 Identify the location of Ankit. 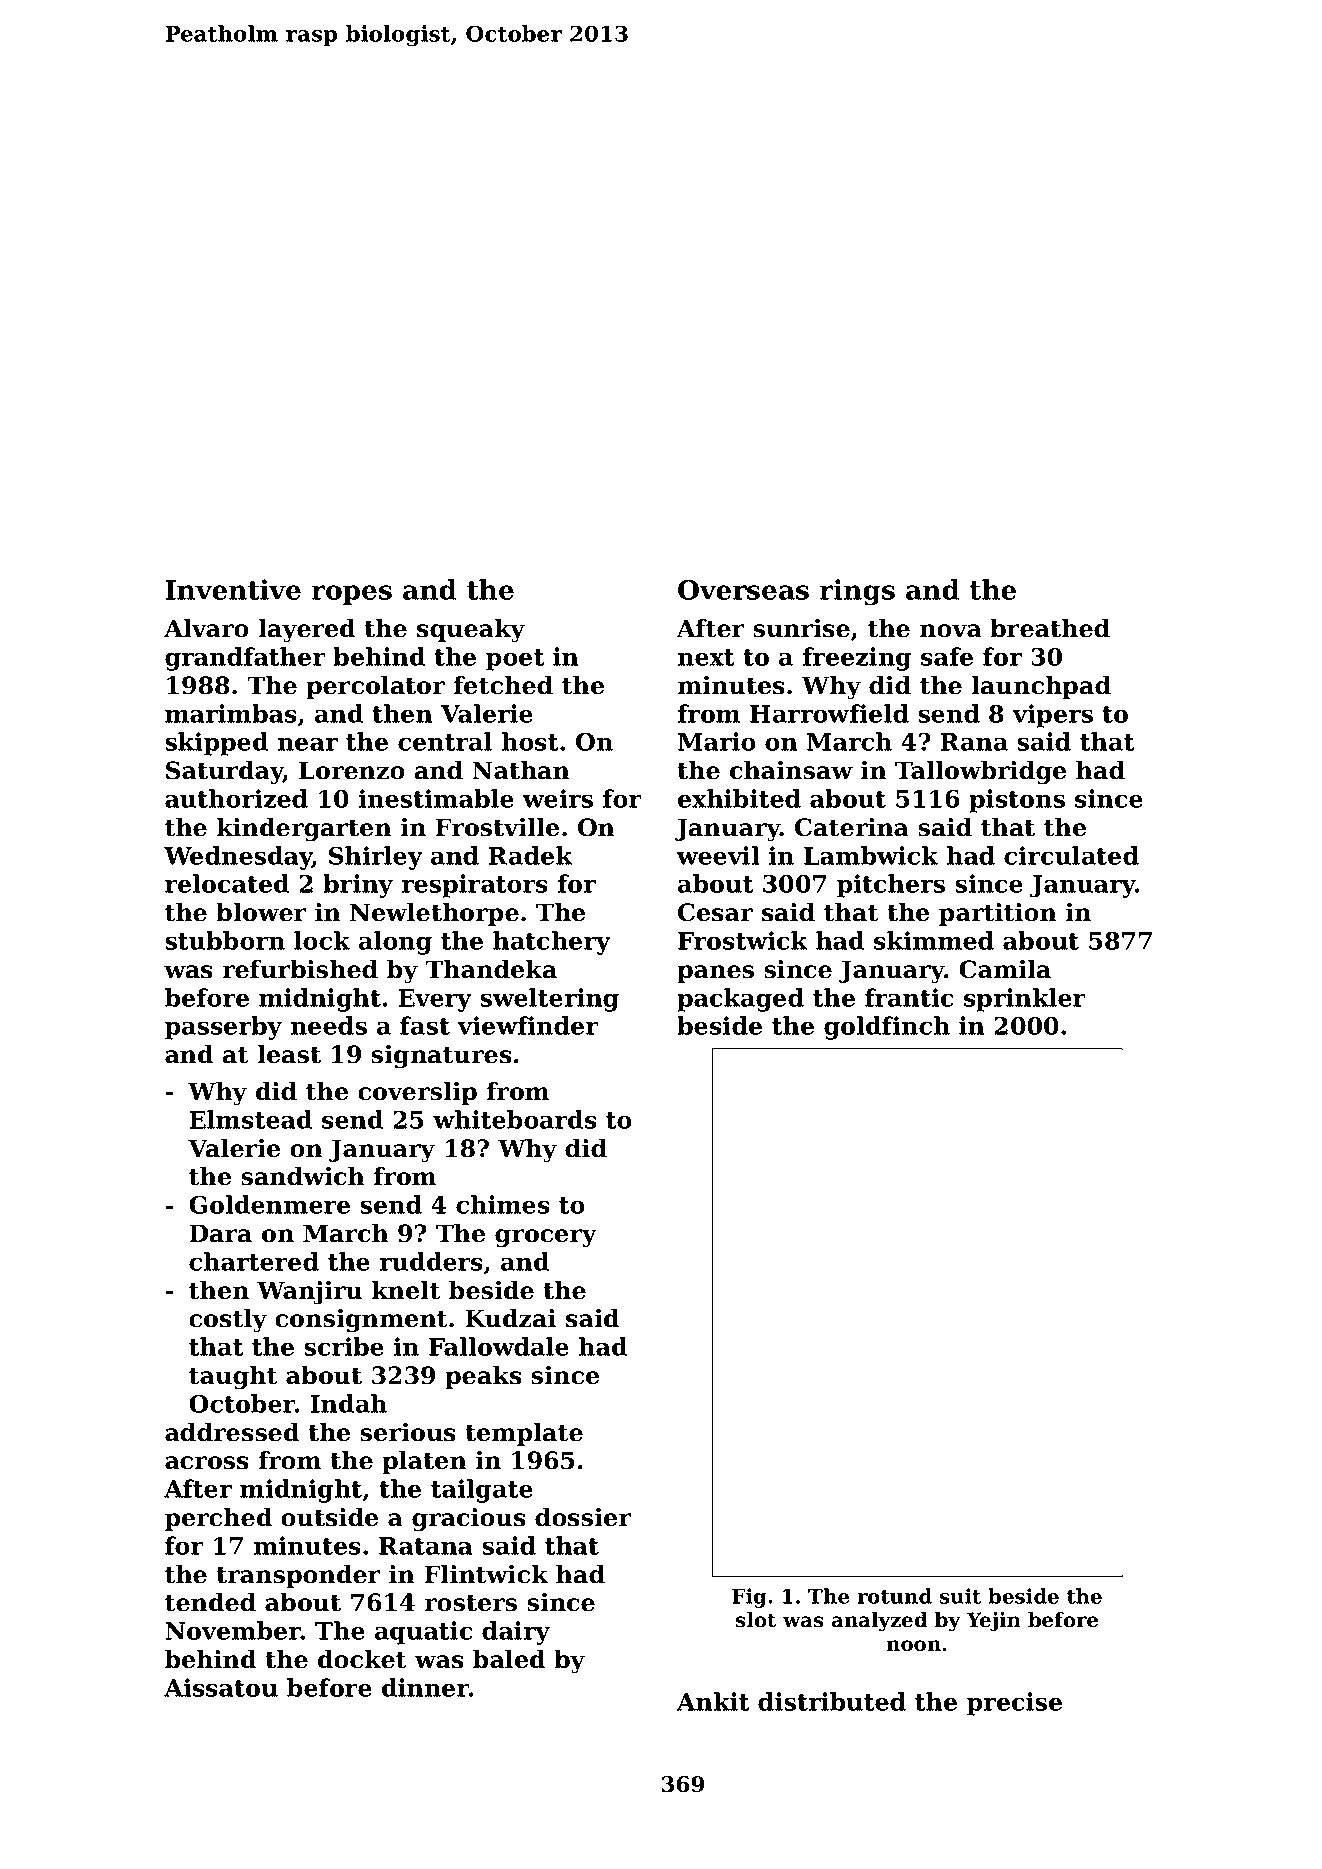
(713, 1701).
